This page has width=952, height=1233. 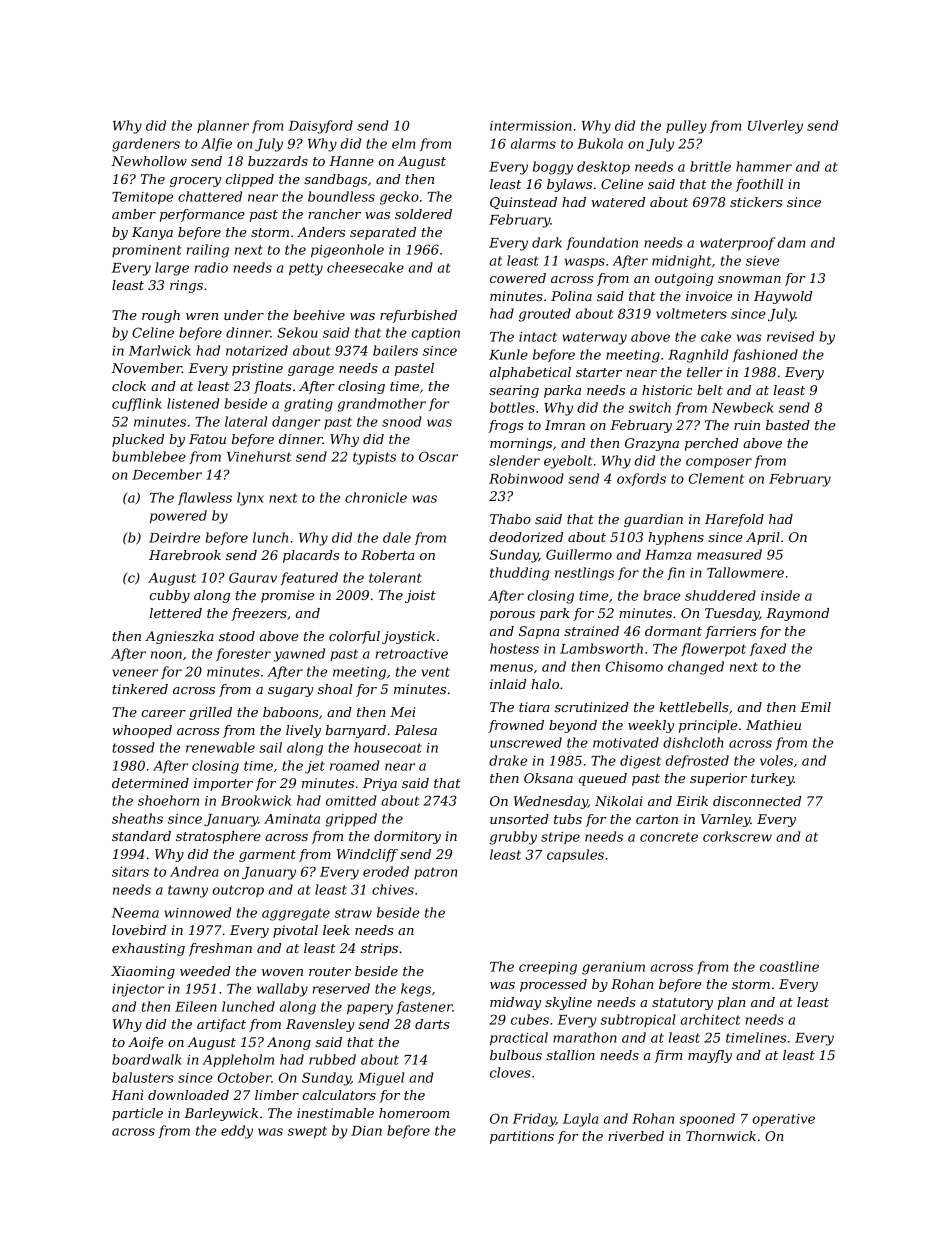 I want to click on rough, so click(x=161, y=316).
